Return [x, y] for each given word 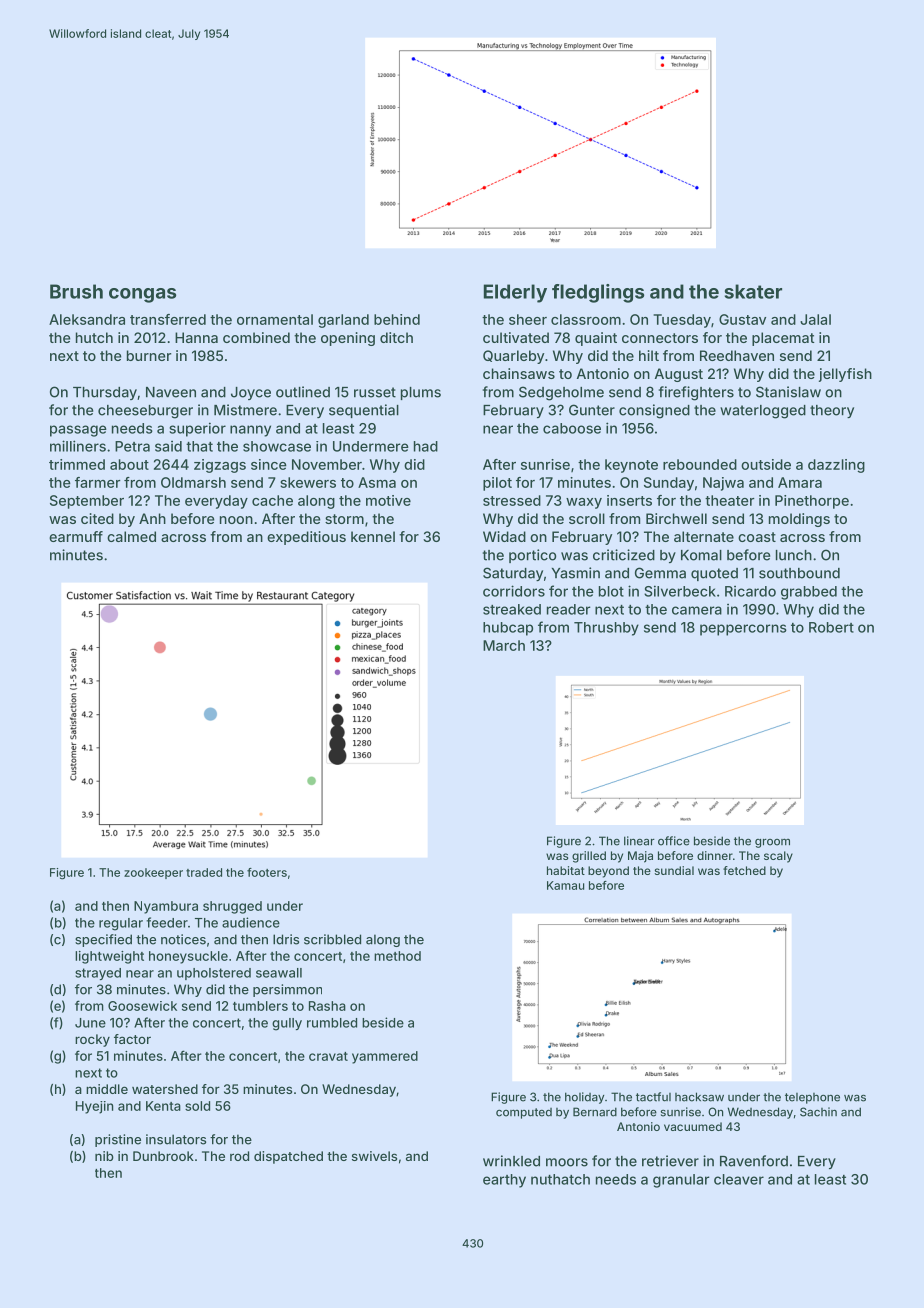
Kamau [565, 885]
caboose [572, 428]
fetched [744, 870]
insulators [176, 1139]
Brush [76, 291]
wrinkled [511, 1161]
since [269, 464]
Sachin [818, 1112]
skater [753, 291]
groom [772, 843]
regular [121, 924]
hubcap [508, 629]
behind [397, 319]
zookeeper [153, 873]
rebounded [700, 464]
